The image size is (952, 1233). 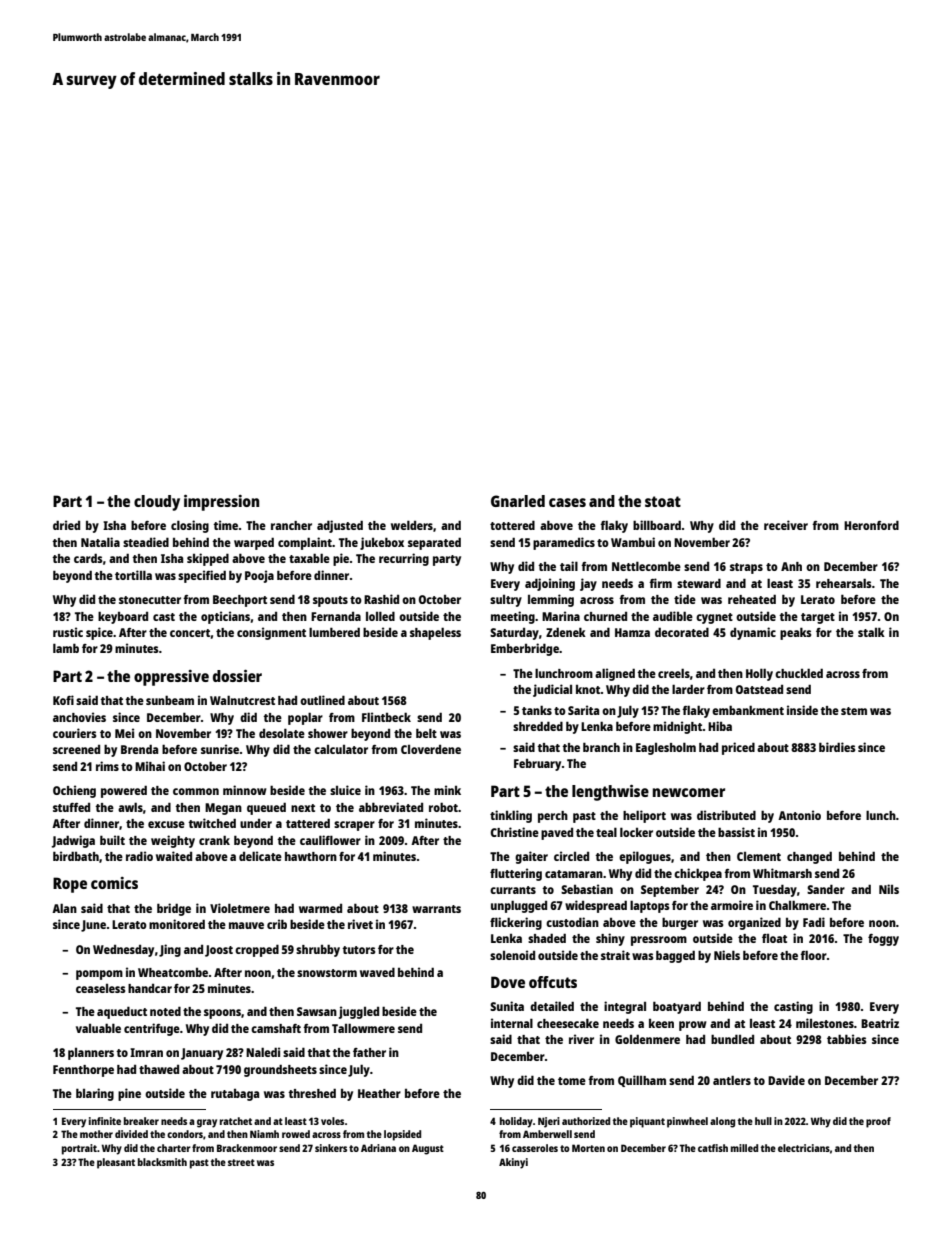 I want to click on calculator, so click(x=341, y=749).
